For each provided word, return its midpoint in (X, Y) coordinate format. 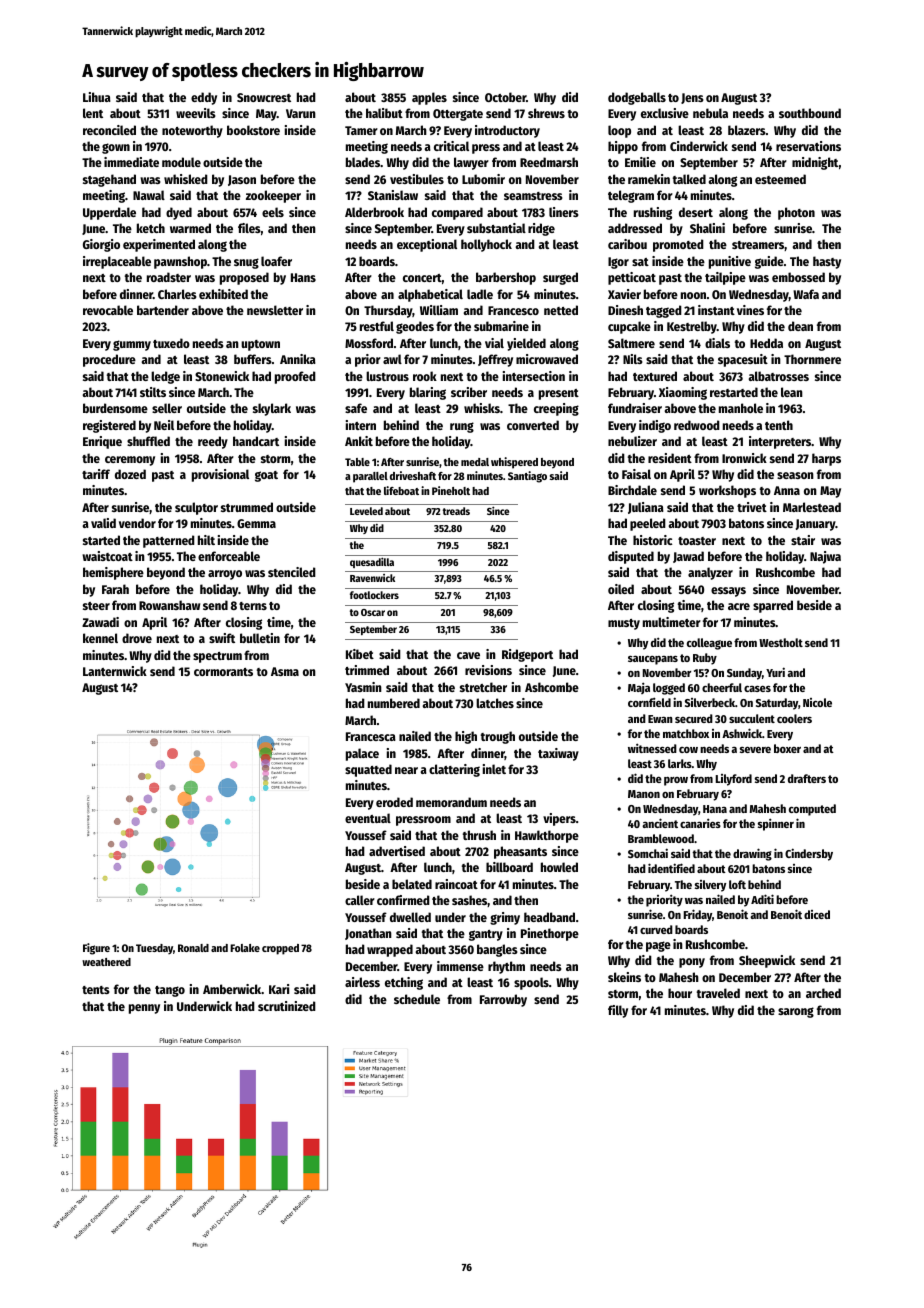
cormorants (223, 672)
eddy (204, 98)
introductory (507, 131)
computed (812, 810)
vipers (559, 819)
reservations (808, 146)
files (249, 228)
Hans (303, 277)
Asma (285, 671)
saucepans (653, 660)
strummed (247, 507)
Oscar (373, 612)
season (795, 475)
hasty (827, 262)
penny (144, 1009)
